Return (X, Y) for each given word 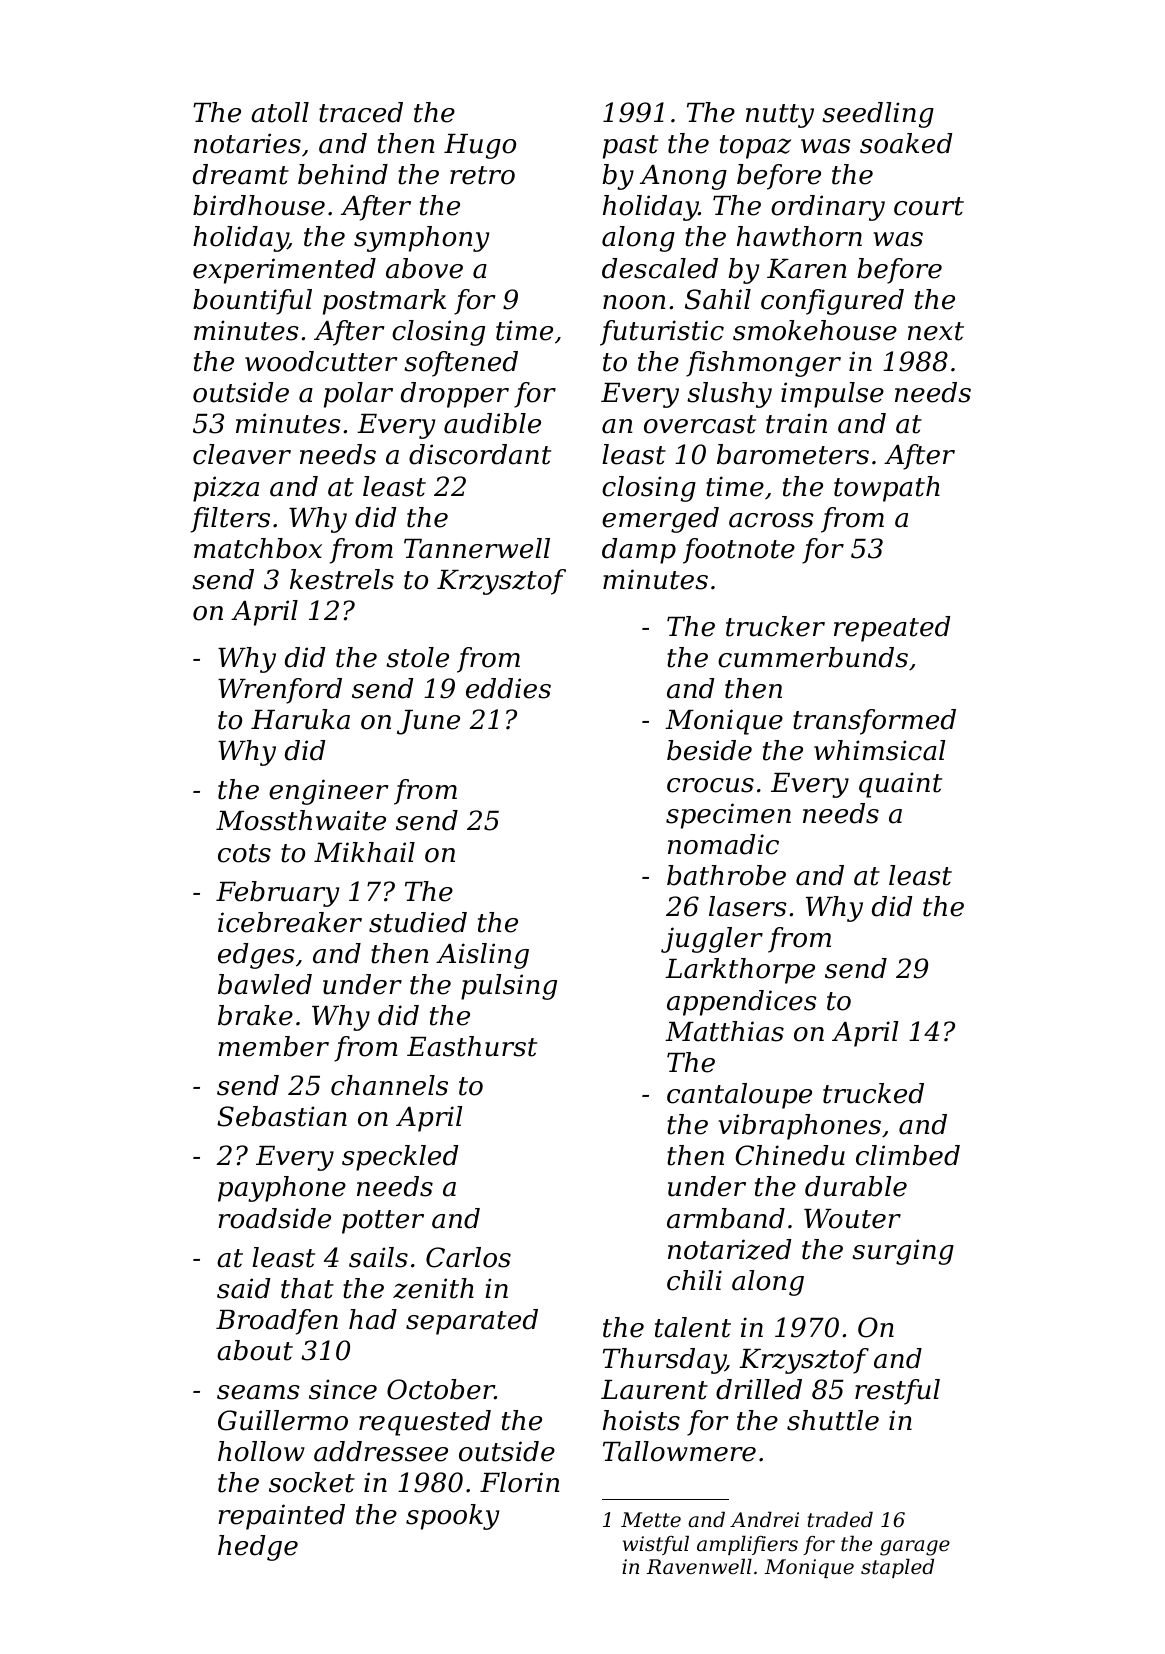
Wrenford (280, 691)
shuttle (833, 1420)
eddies (508, 688)
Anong (683, 177)
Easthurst (472, 1046)
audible (492, 423)
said (243, 1288)
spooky (452, 1517)
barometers (793, 454)
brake (255, 1015)
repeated (892, 629)
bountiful (252, 302)
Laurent (654, 1390)
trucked (873, 1093)
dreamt (241, 174)
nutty (780, 116)
